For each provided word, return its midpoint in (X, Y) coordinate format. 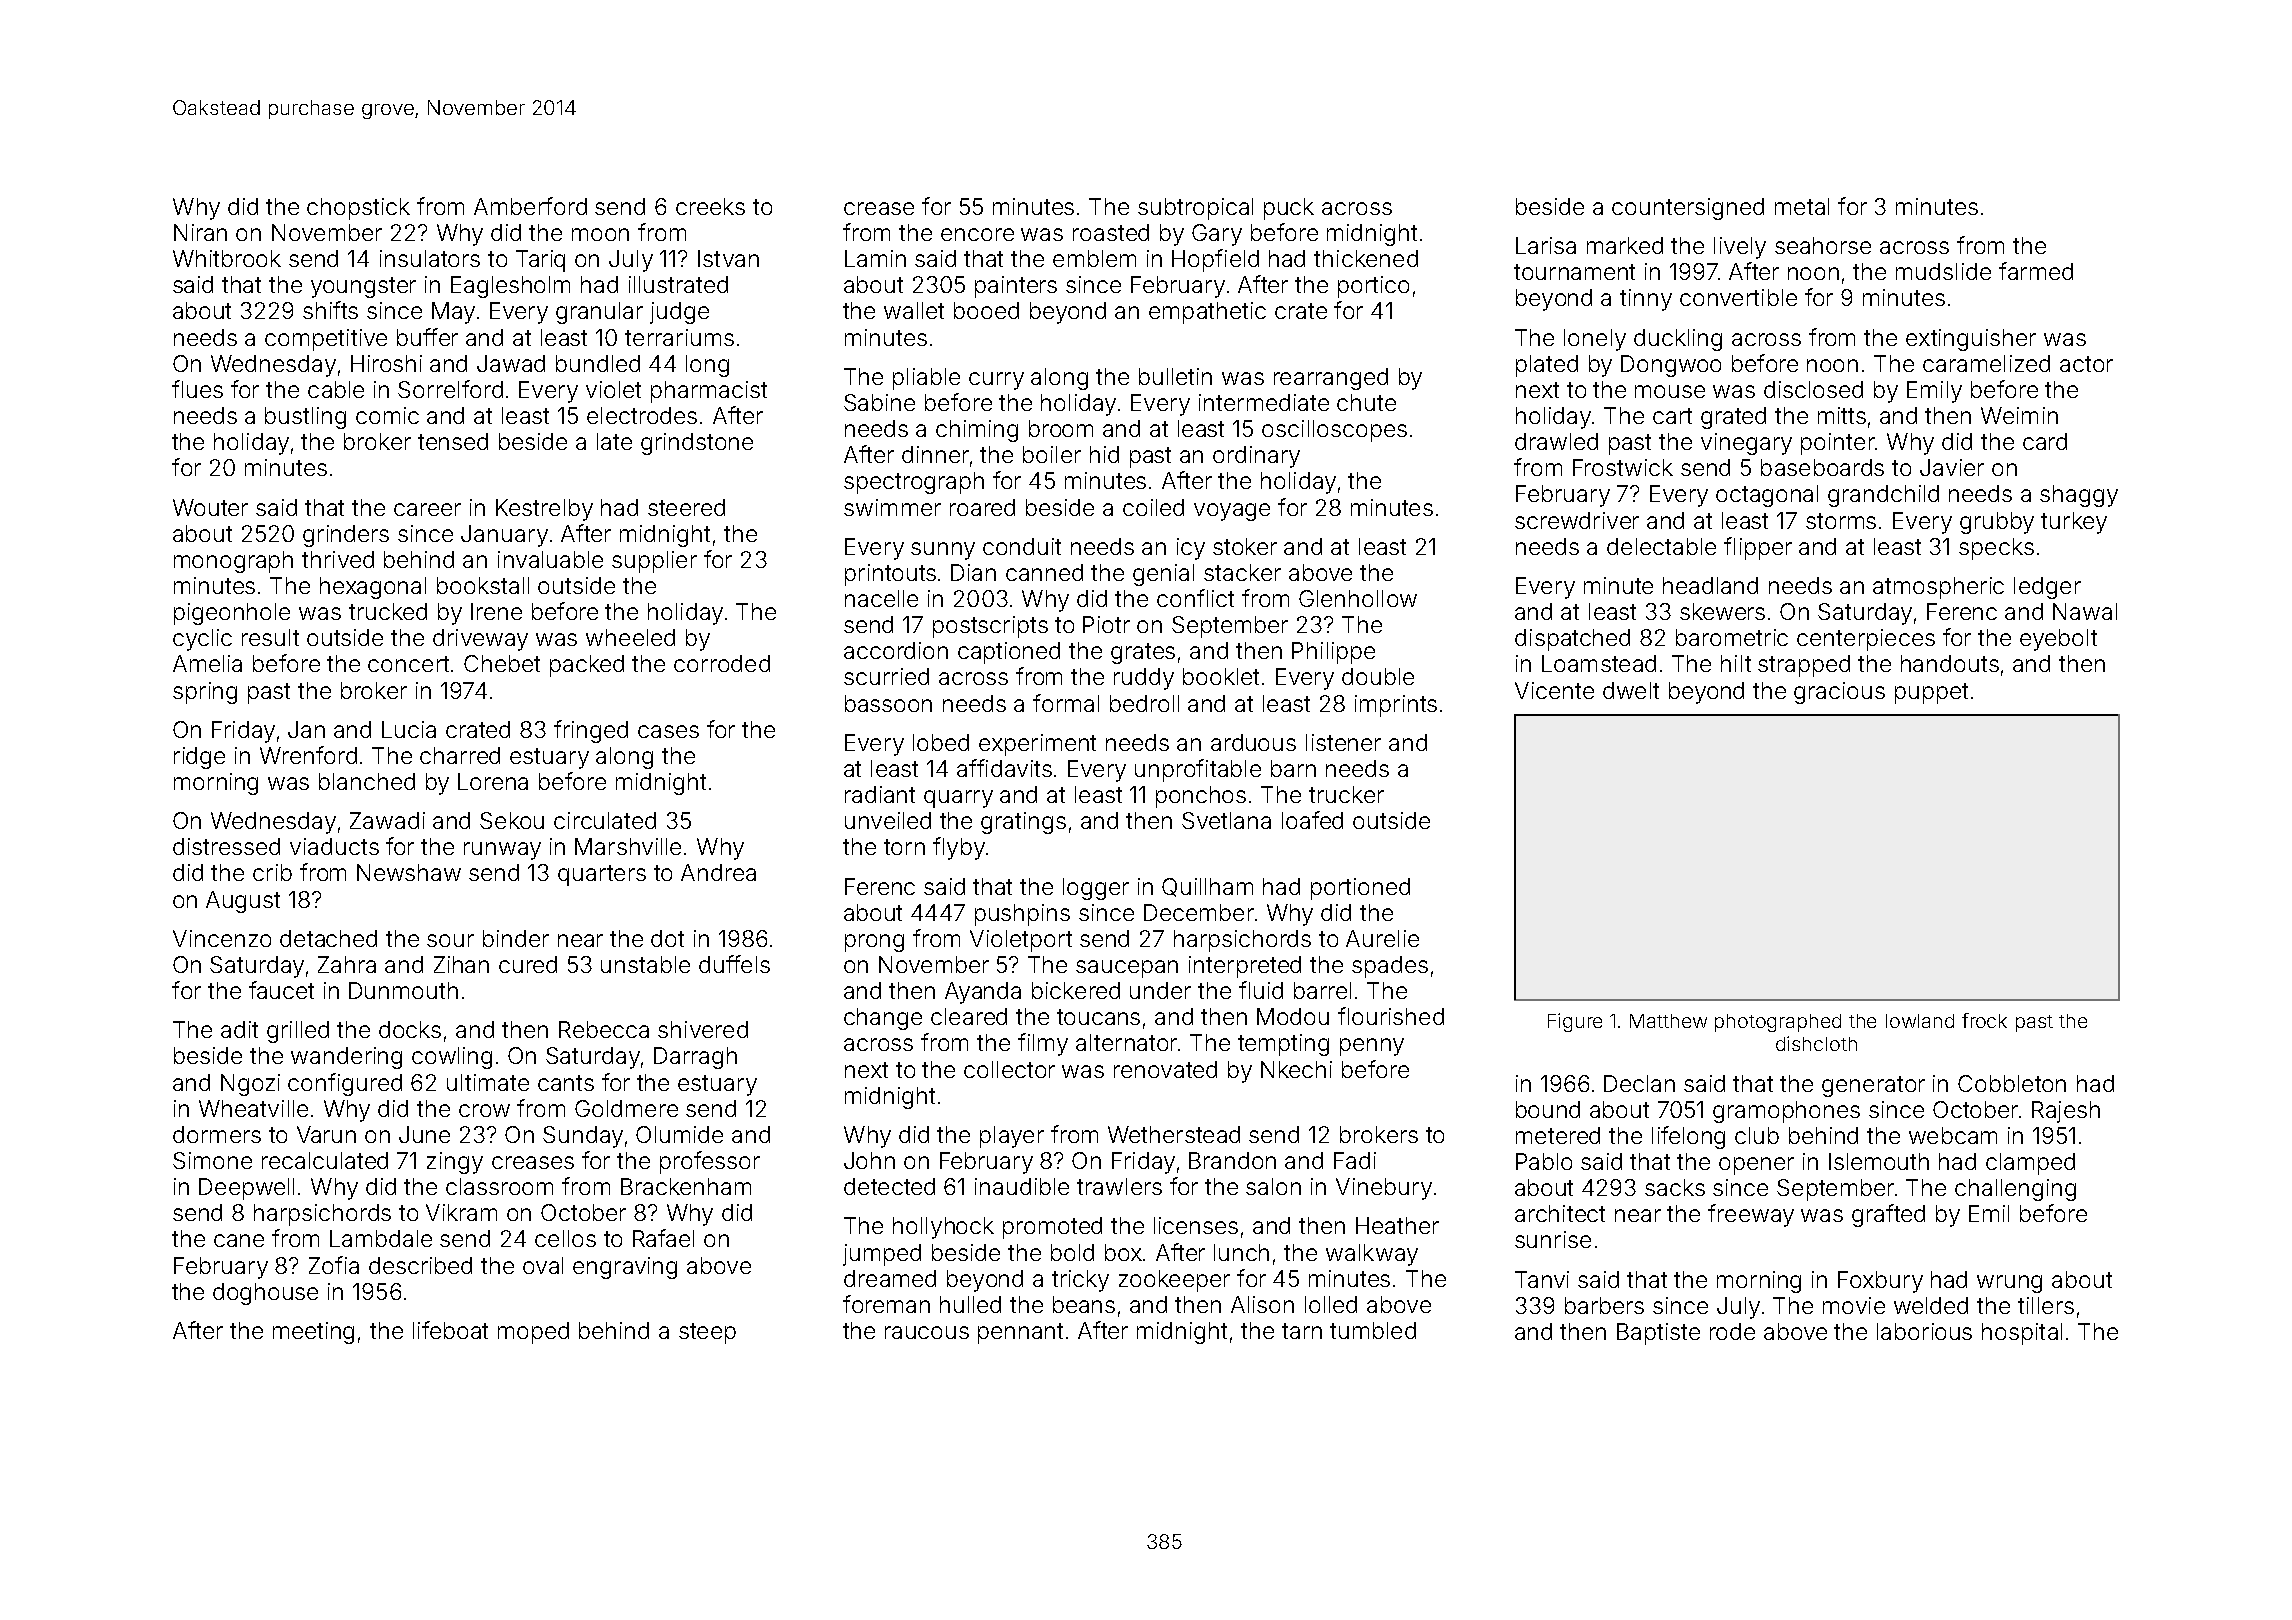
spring (205, 693)
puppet (1931, 693)
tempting (1283, 1045)
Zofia (334, 1265)
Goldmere (626, 1108)
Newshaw (409, 872)
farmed (2036, 271)
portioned (1360, 889)
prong (874, 943)
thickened (1366, 258)
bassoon (888, 703)
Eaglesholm (510, 287)
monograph (233, 562)
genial (1163, 575)
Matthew (1668, 1021)
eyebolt (2058, 640)
